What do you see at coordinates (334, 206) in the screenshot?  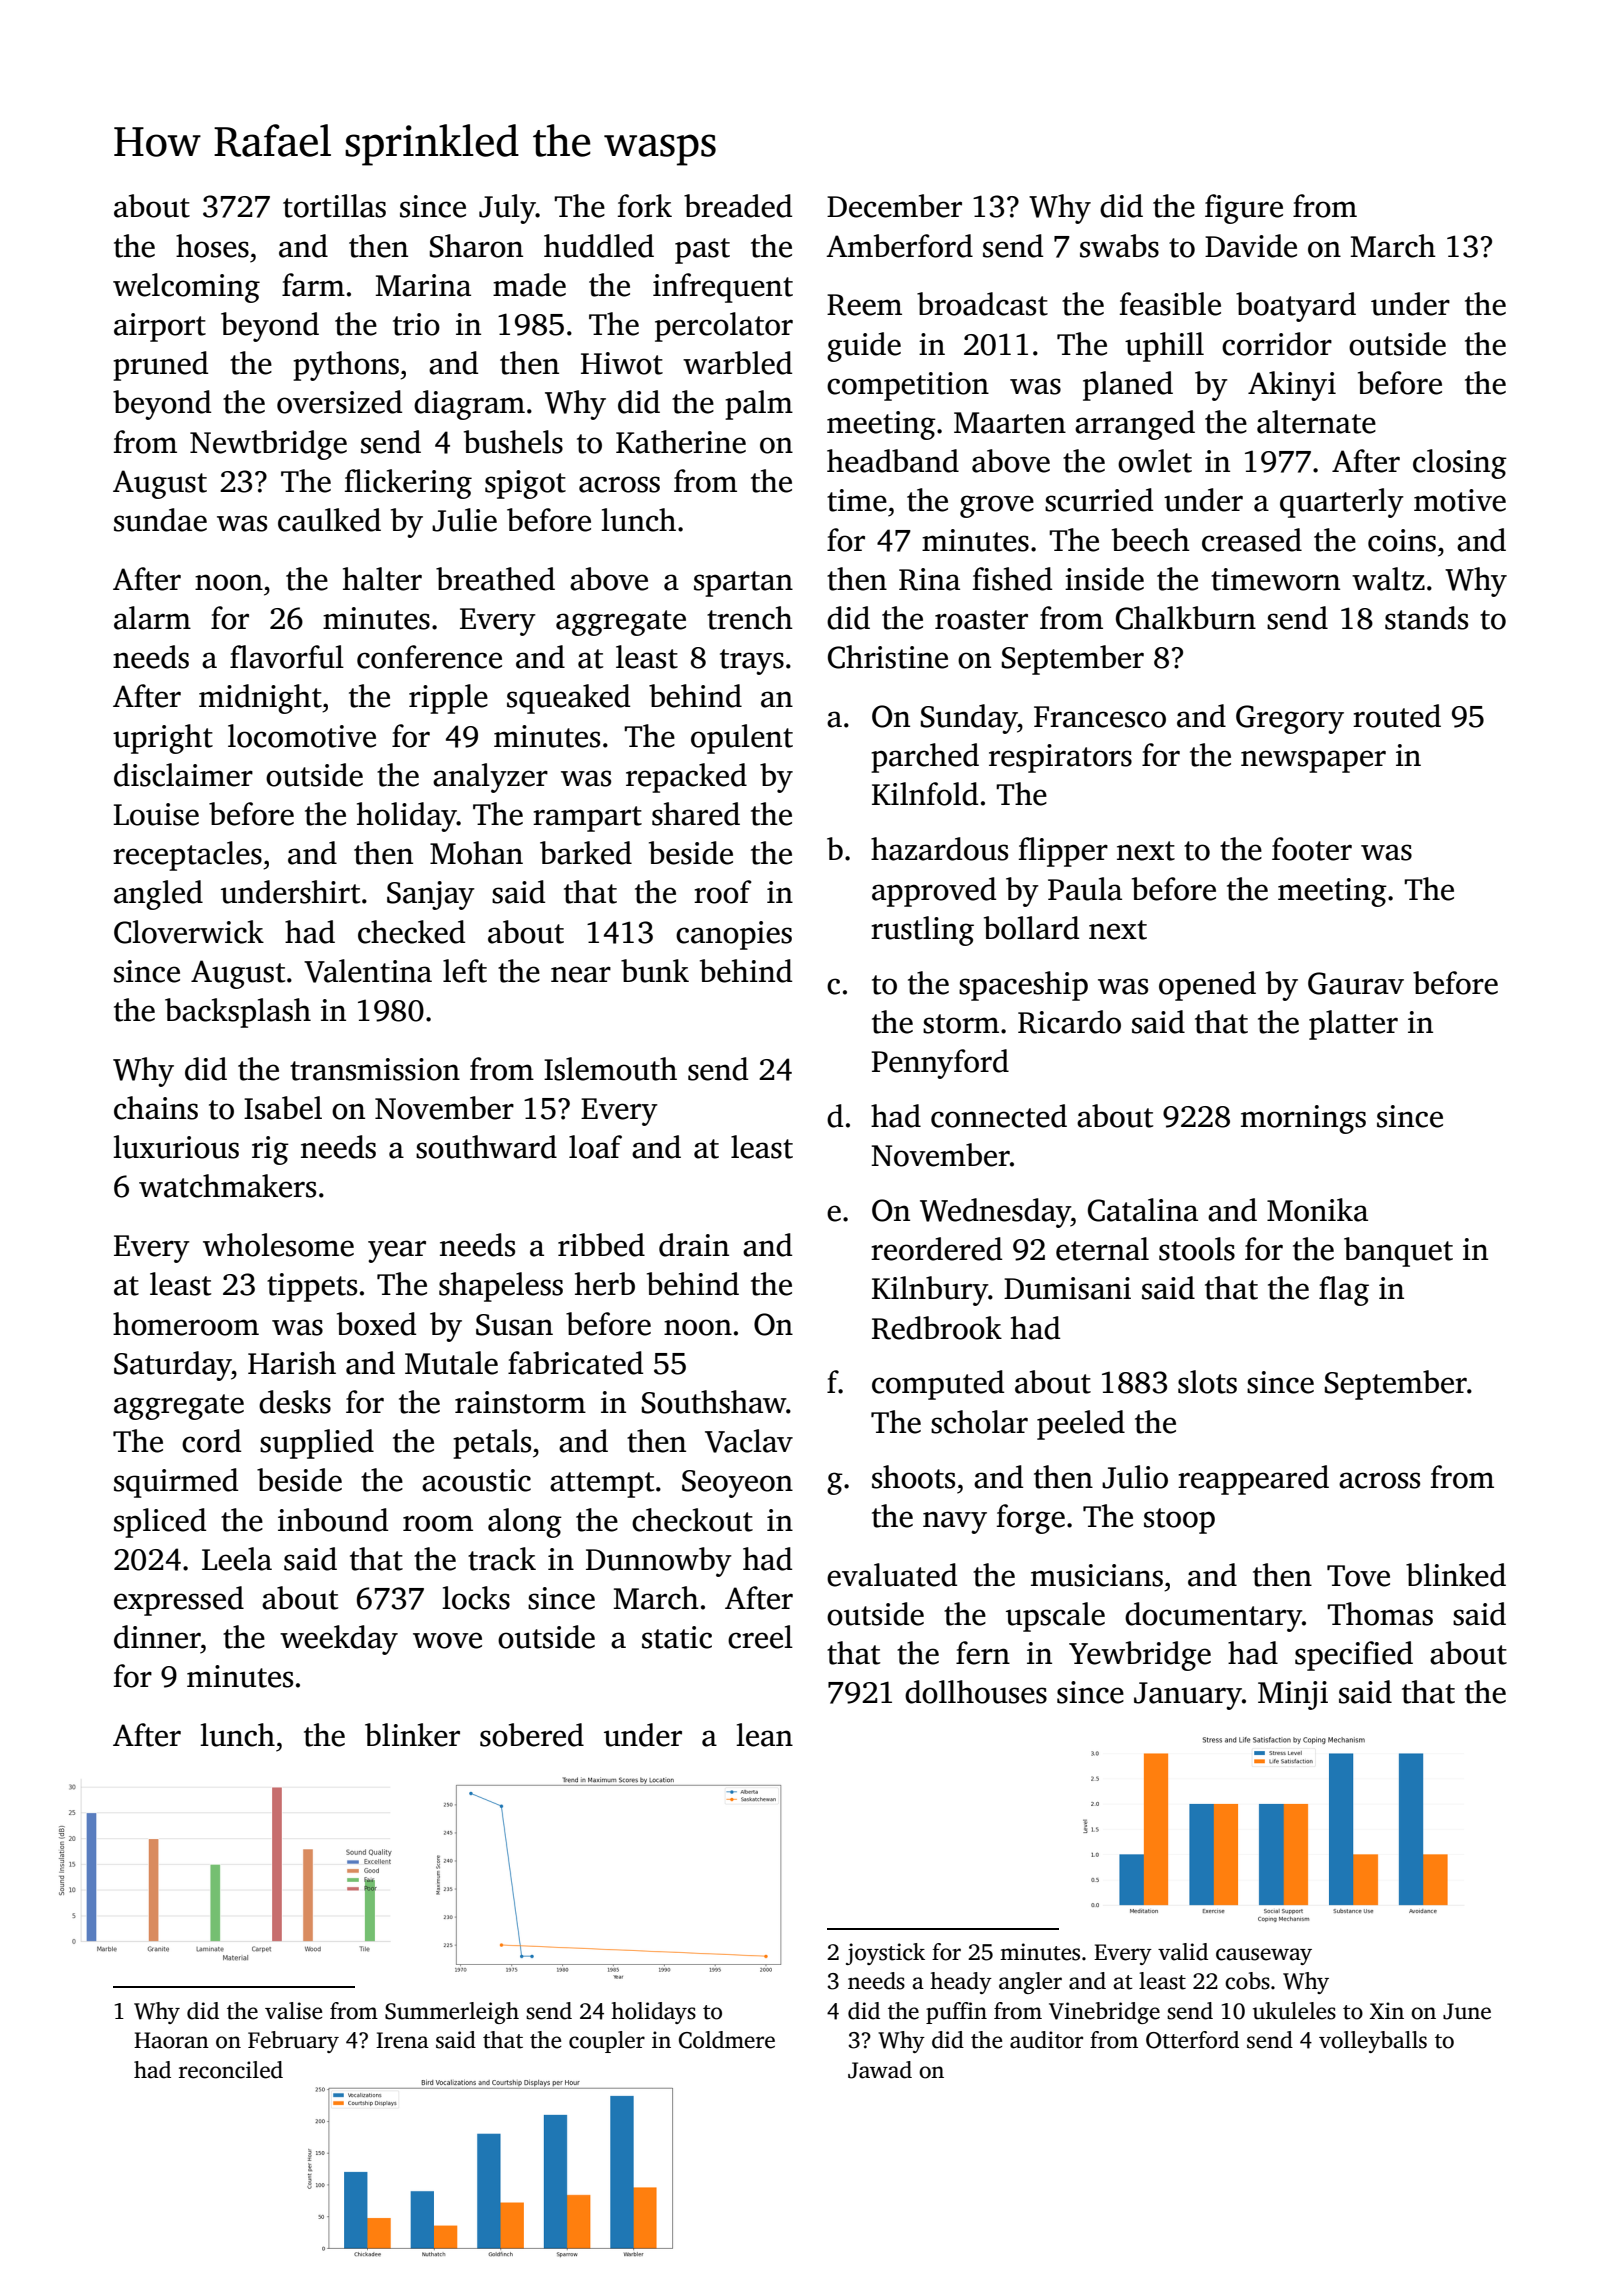 I see `tortillas` at bounding box center [334, 206].
